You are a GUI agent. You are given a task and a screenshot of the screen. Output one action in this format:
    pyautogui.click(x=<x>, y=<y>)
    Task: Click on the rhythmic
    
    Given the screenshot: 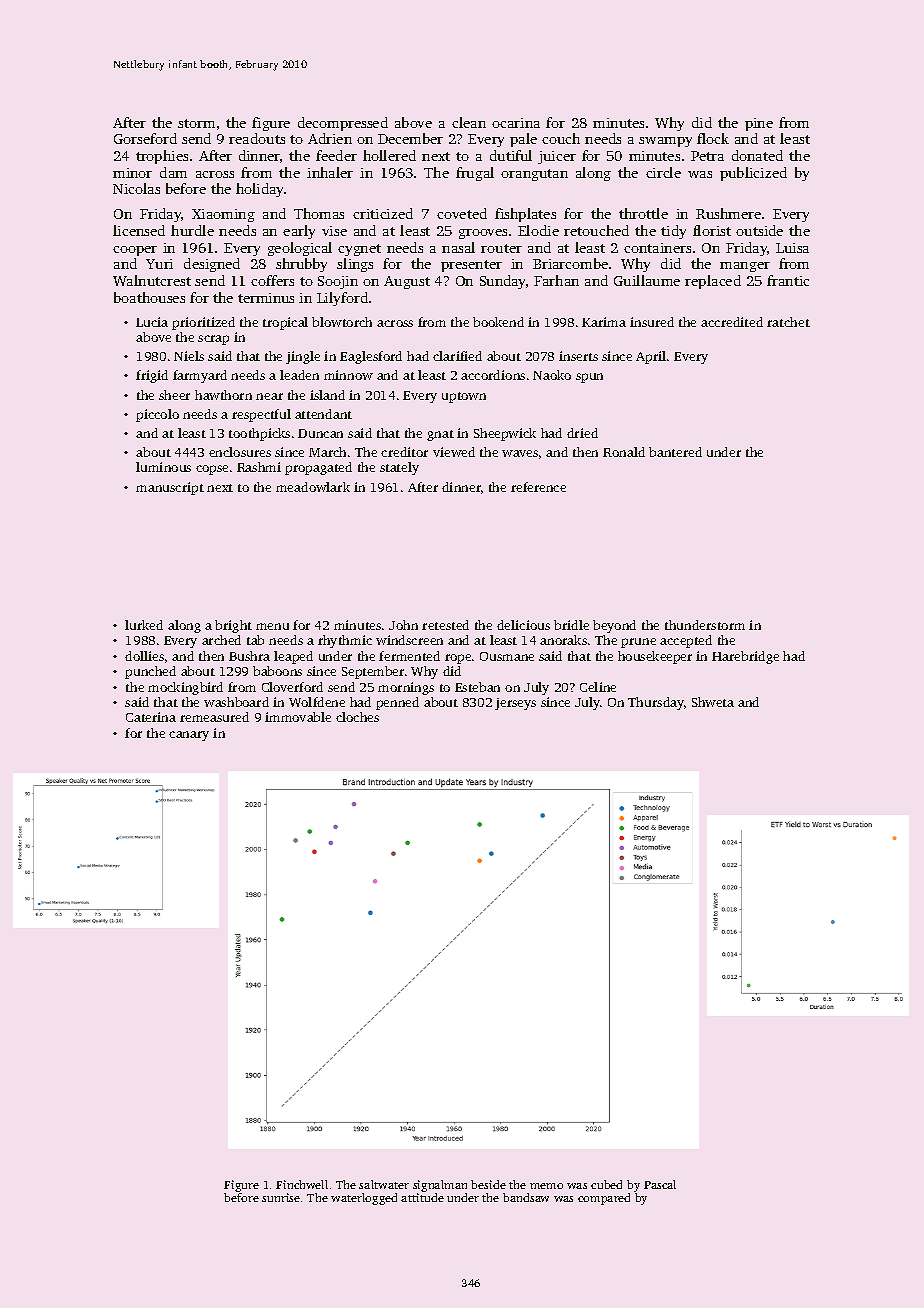 What is the action you would take?
    pyautogui.click(x=345, y=641)
